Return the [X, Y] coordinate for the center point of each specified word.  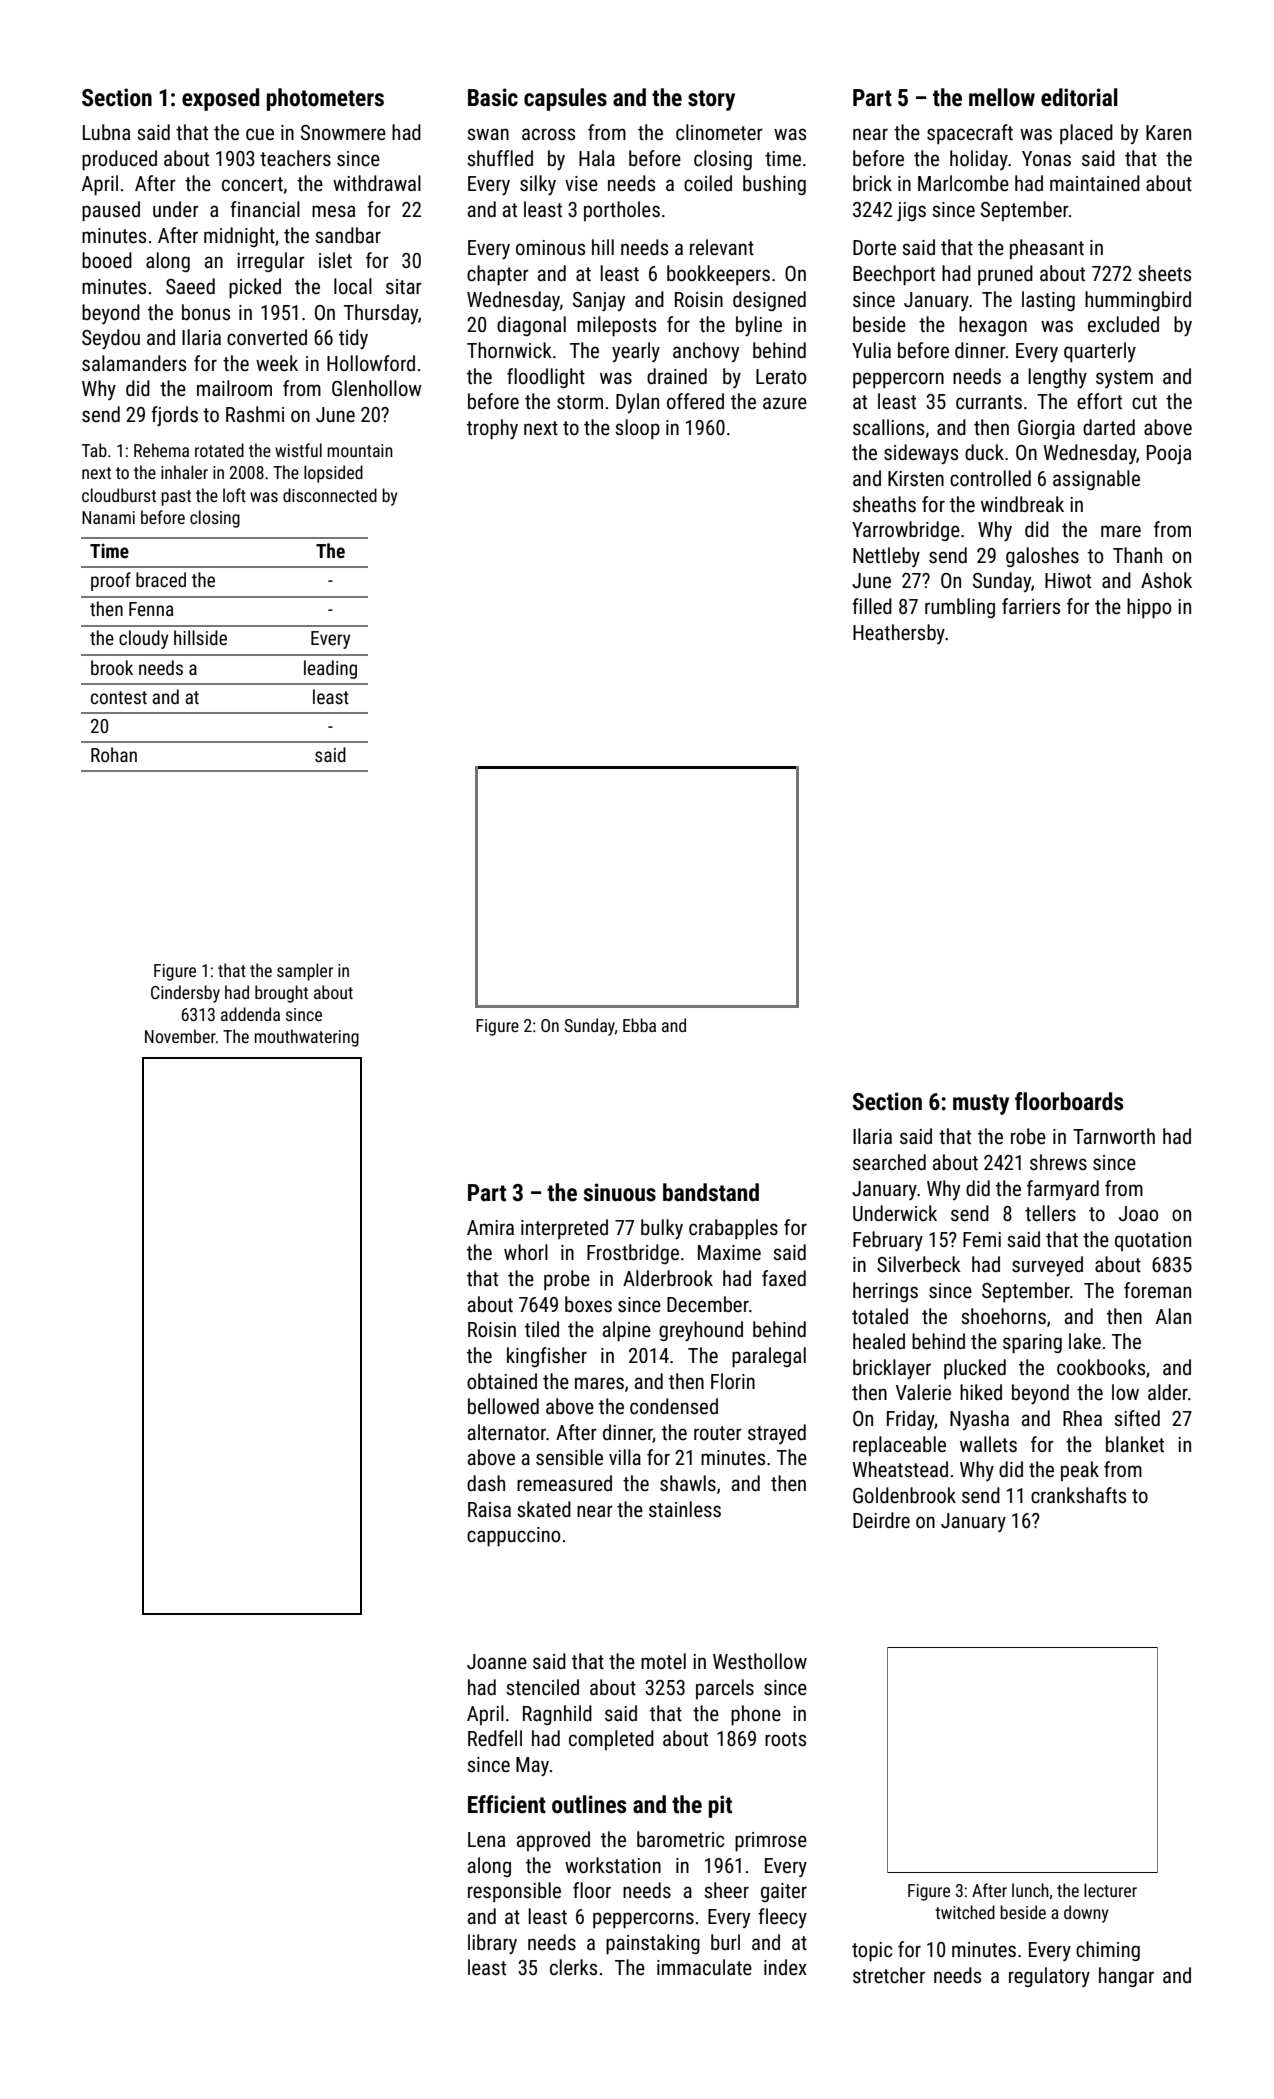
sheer [726, 1890]
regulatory [1049, 1977]
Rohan [114, 754]
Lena [486, 1840]
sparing [1032, 1344]
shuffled [500, 158]
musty [981, 1104]
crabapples [733, 1229]
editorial [1079, 97]
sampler [305, 972]
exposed [220, 99]
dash [486, 1483]
